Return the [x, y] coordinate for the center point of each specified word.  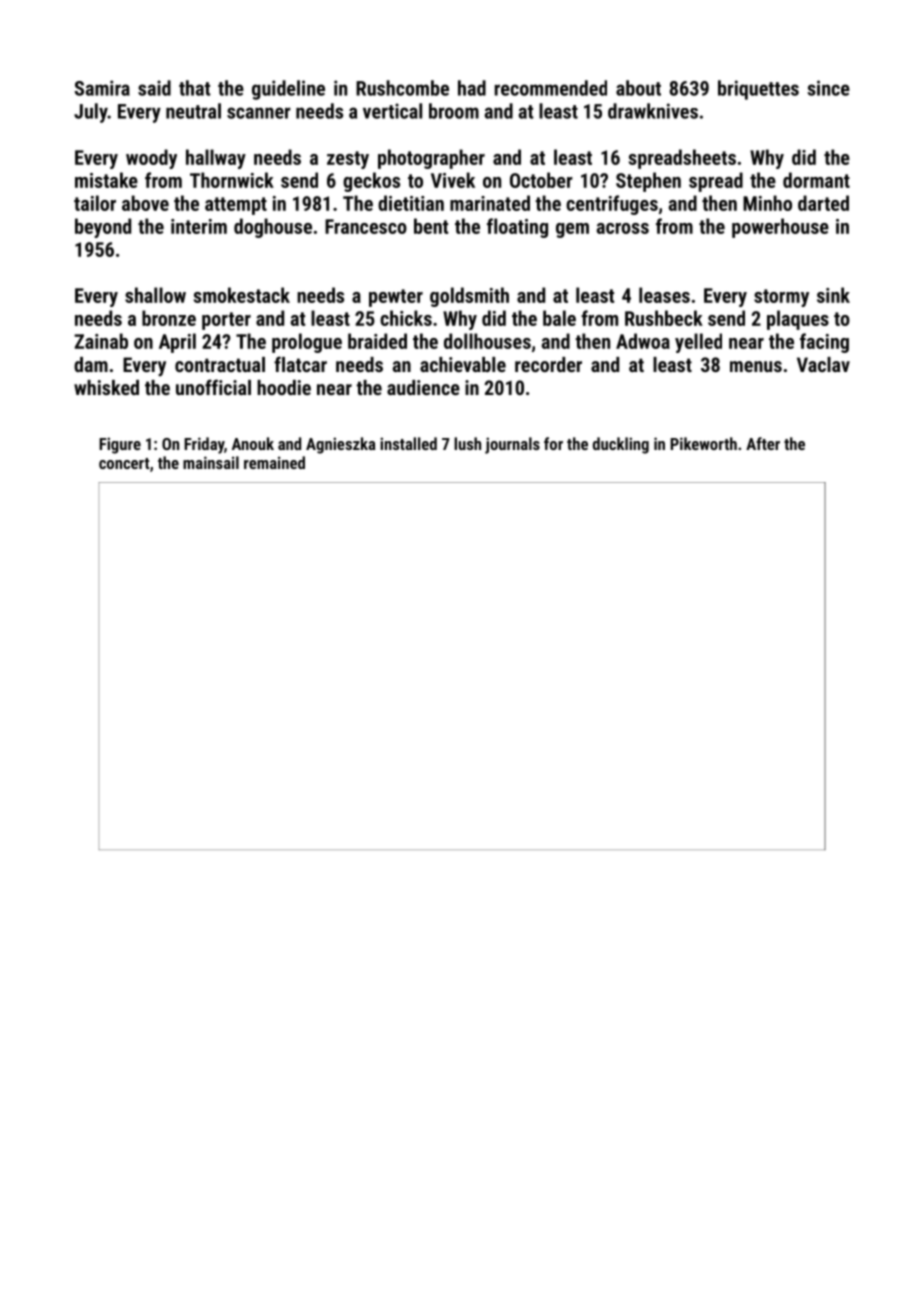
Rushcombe [402, 88]
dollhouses [487, 341]
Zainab [101, 341]
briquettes [758, 90]
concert [124, 463]
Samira [102, 88]
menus [756, 366]
